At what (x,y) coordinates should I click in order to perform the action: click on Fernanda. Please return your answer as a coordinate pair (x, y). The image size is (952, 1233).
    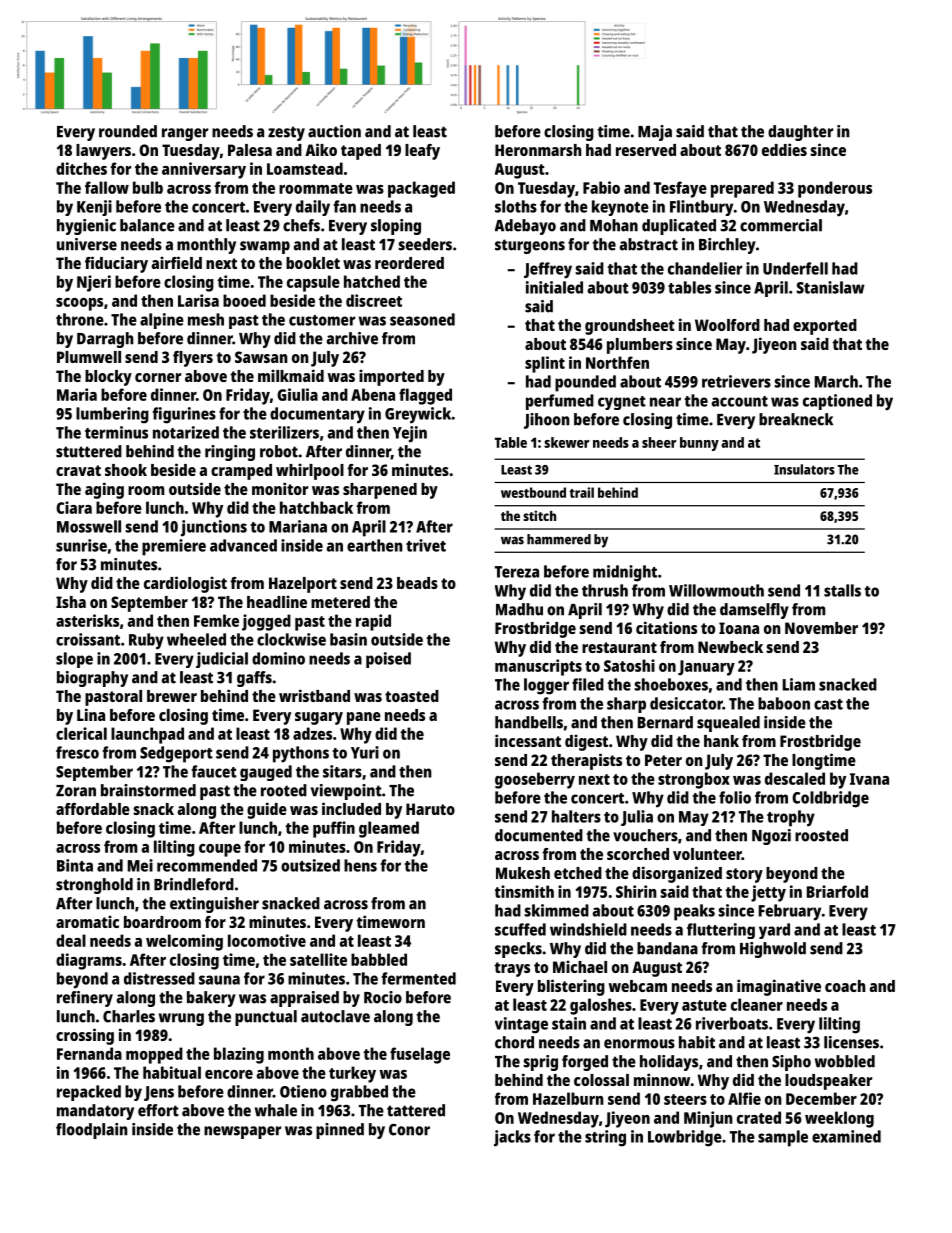
    Looking at the image, I should click on (89, 1053).
